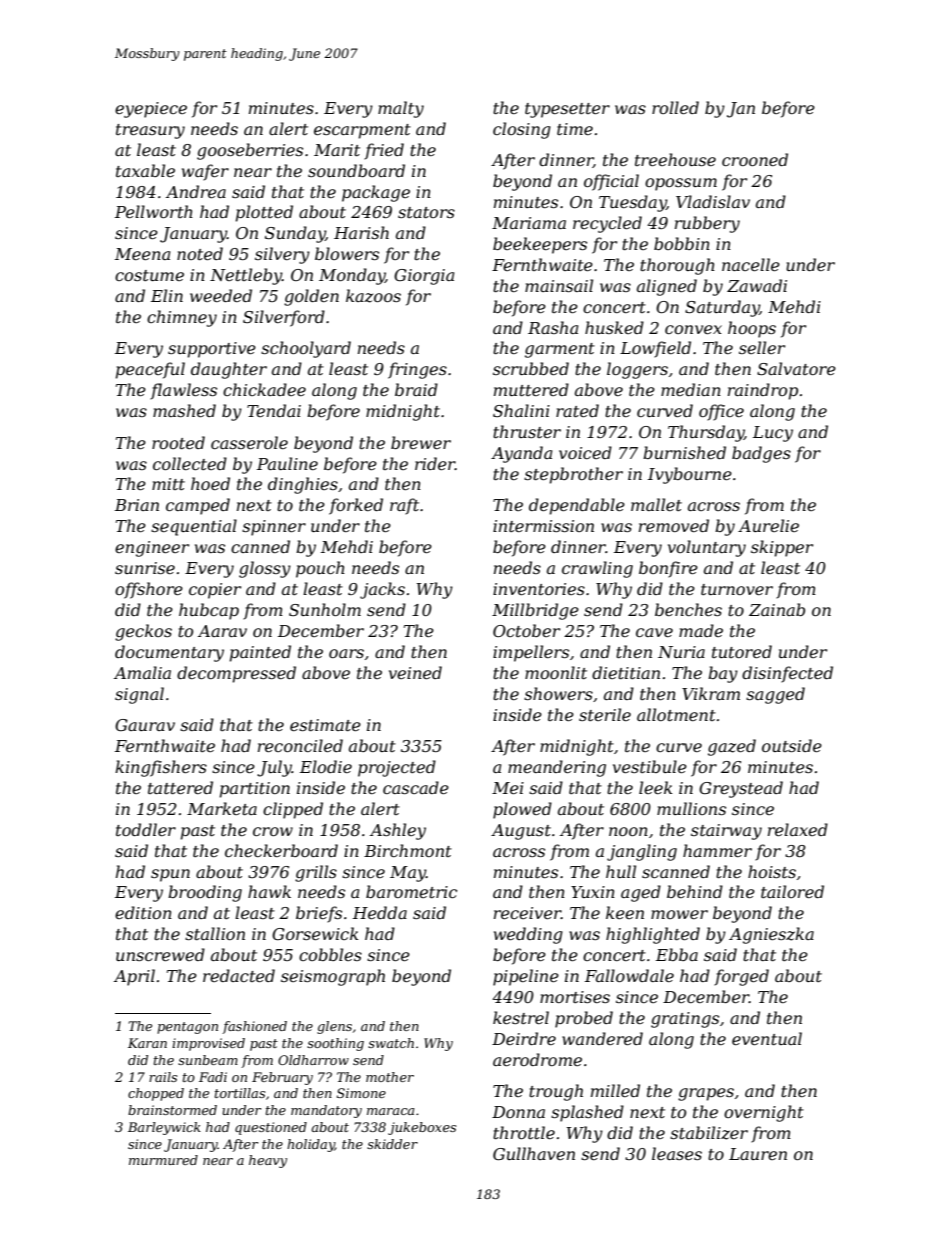 The height and width of the screenshot is (1233, 952). What do you see at coordinates (792, 891) in the screenshot?
I see `tailored` at bounding box center [792, 891].
